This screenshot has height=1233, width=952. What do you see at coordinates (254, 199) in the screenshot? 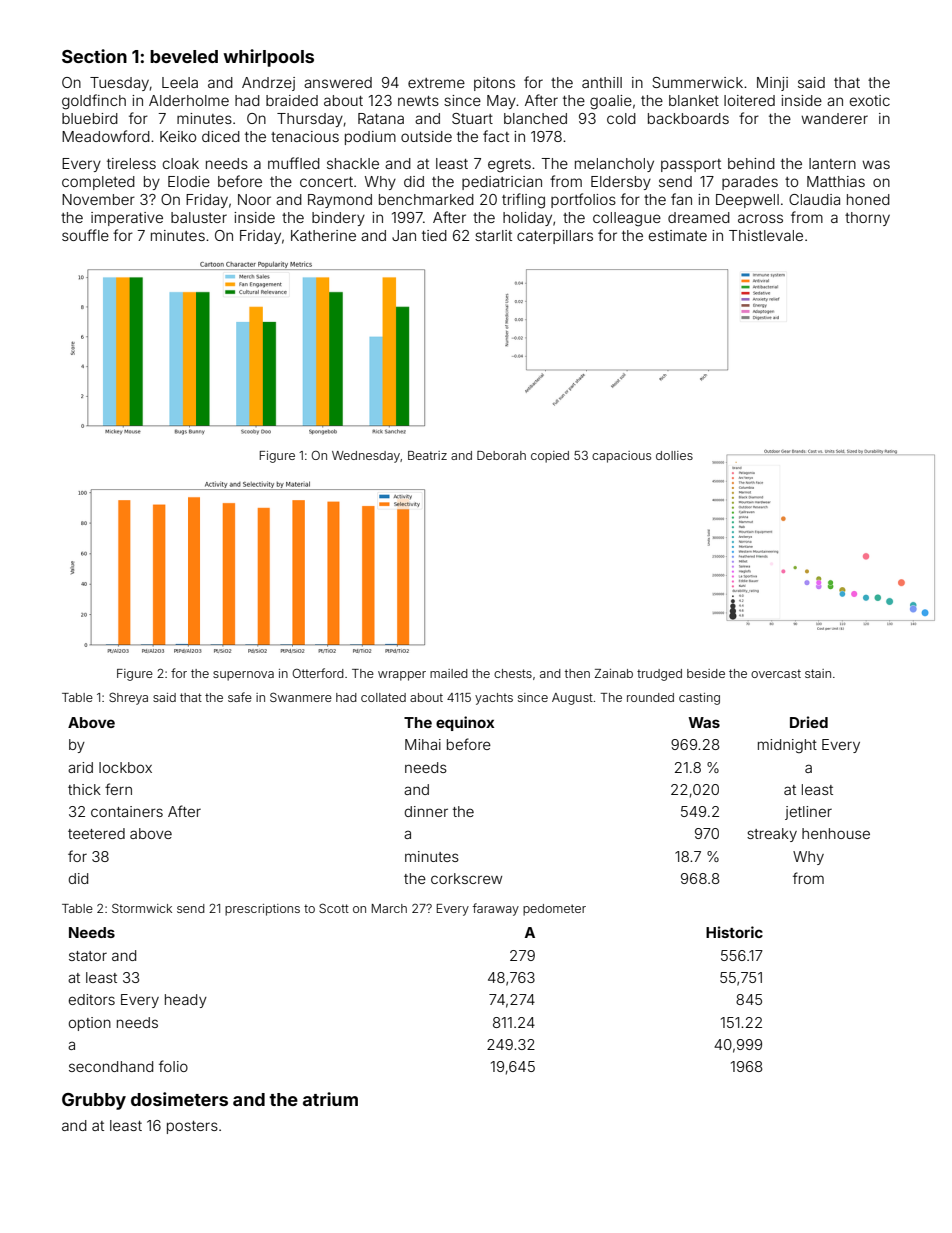
I see `Noor` at bounding box center [254, 199].
